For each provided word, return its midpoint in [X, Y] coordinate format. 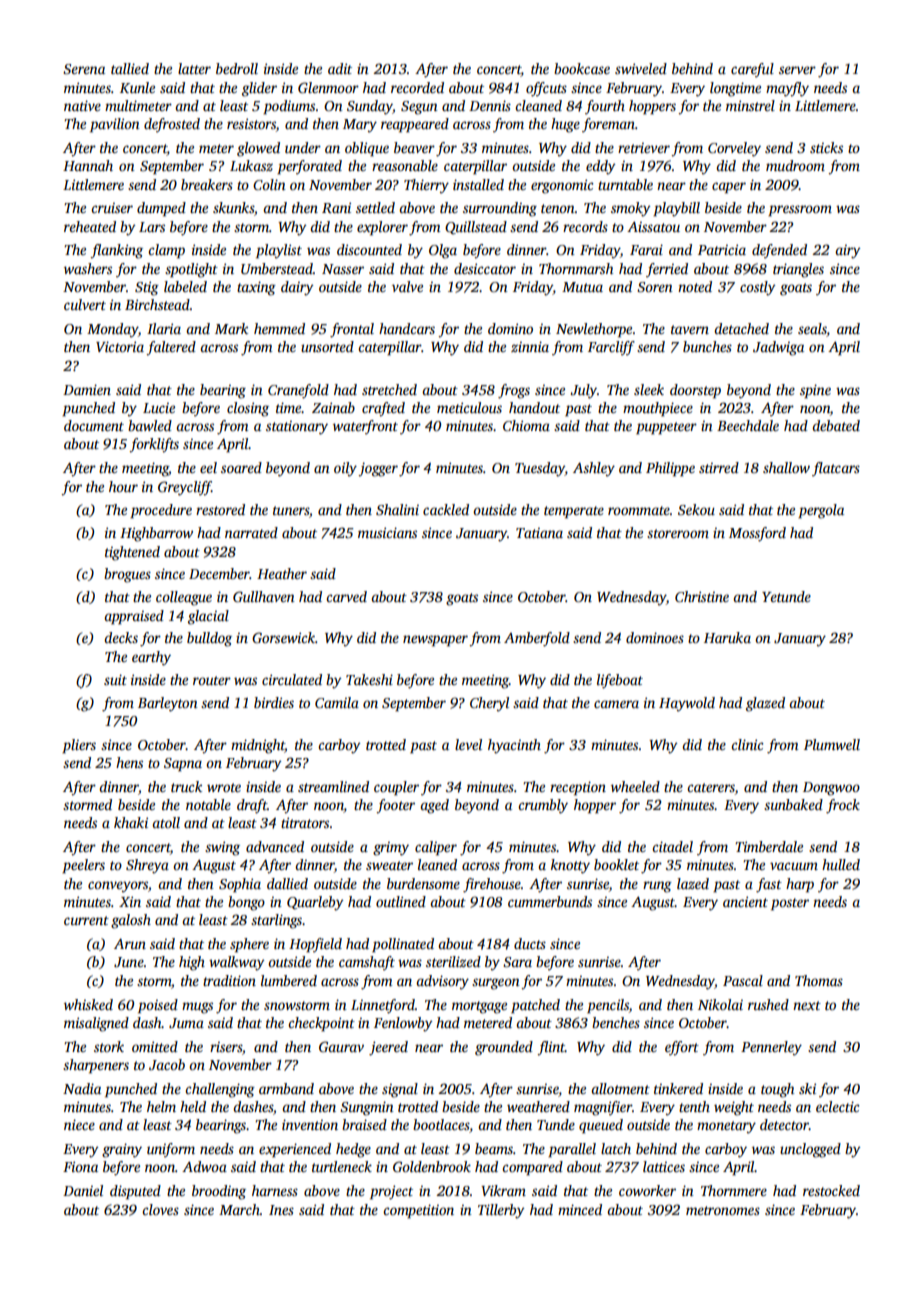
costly [757, 288]
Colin [269, 184]
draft [252, 806]
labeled [185, 286]
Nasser [343, 269]
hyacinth [514, 746]
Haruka [727, 637]
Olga [443, 251]
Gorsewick [283, 637]
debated [836, 425]
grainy [122, 1150]
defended [779, 251]
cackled [446, 509]
